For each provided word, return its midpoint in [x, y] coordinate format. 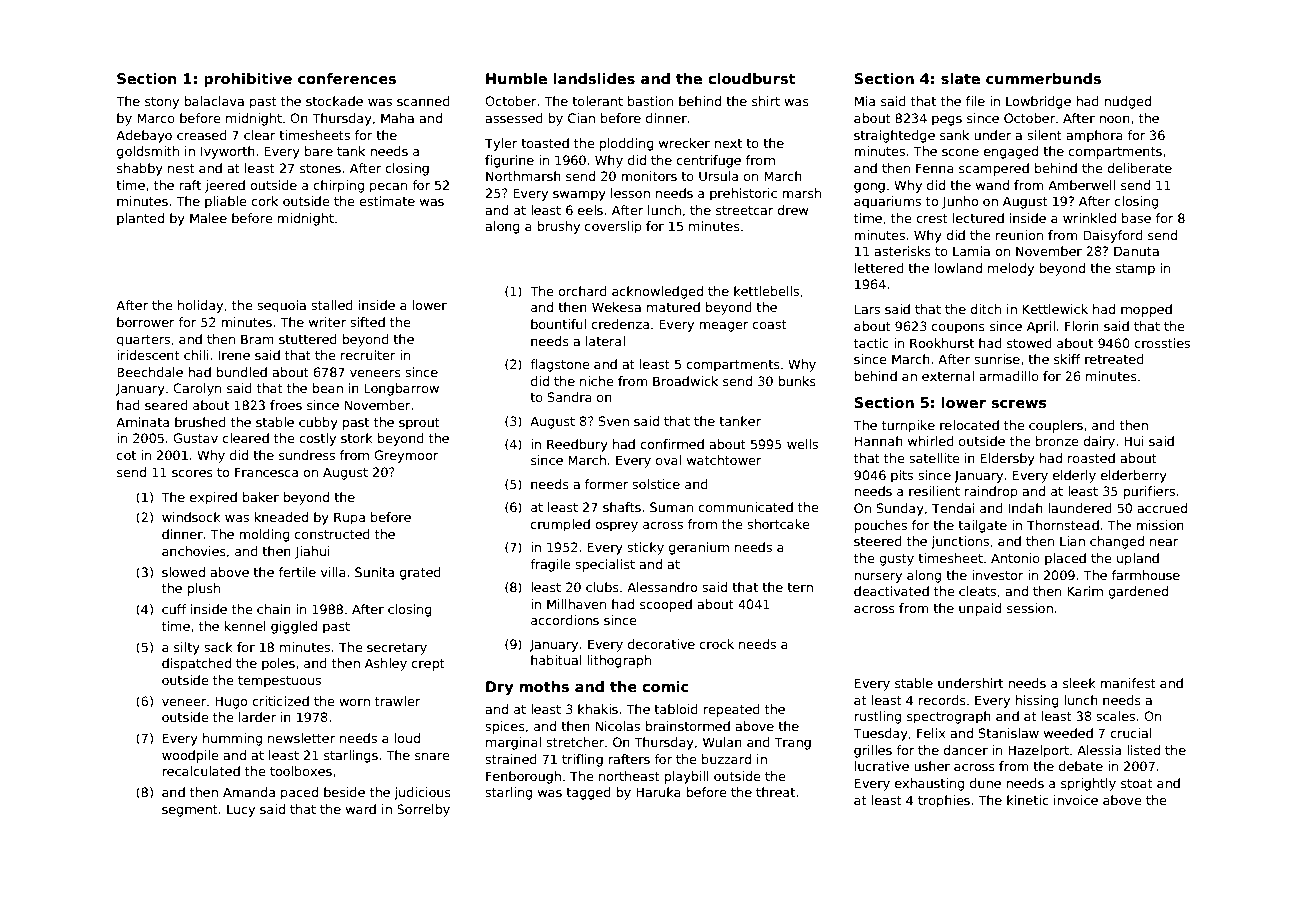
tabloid [676, 709]
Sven [614, 421]
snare [432, 756]
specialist [605, 565]
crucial [1130, 733]
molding [264, 535]
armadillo [1009, 376]
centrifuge [708, 161]
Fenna [935, 168]
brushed [200, 422]
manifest [1128, 683]
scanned [423, 101]
